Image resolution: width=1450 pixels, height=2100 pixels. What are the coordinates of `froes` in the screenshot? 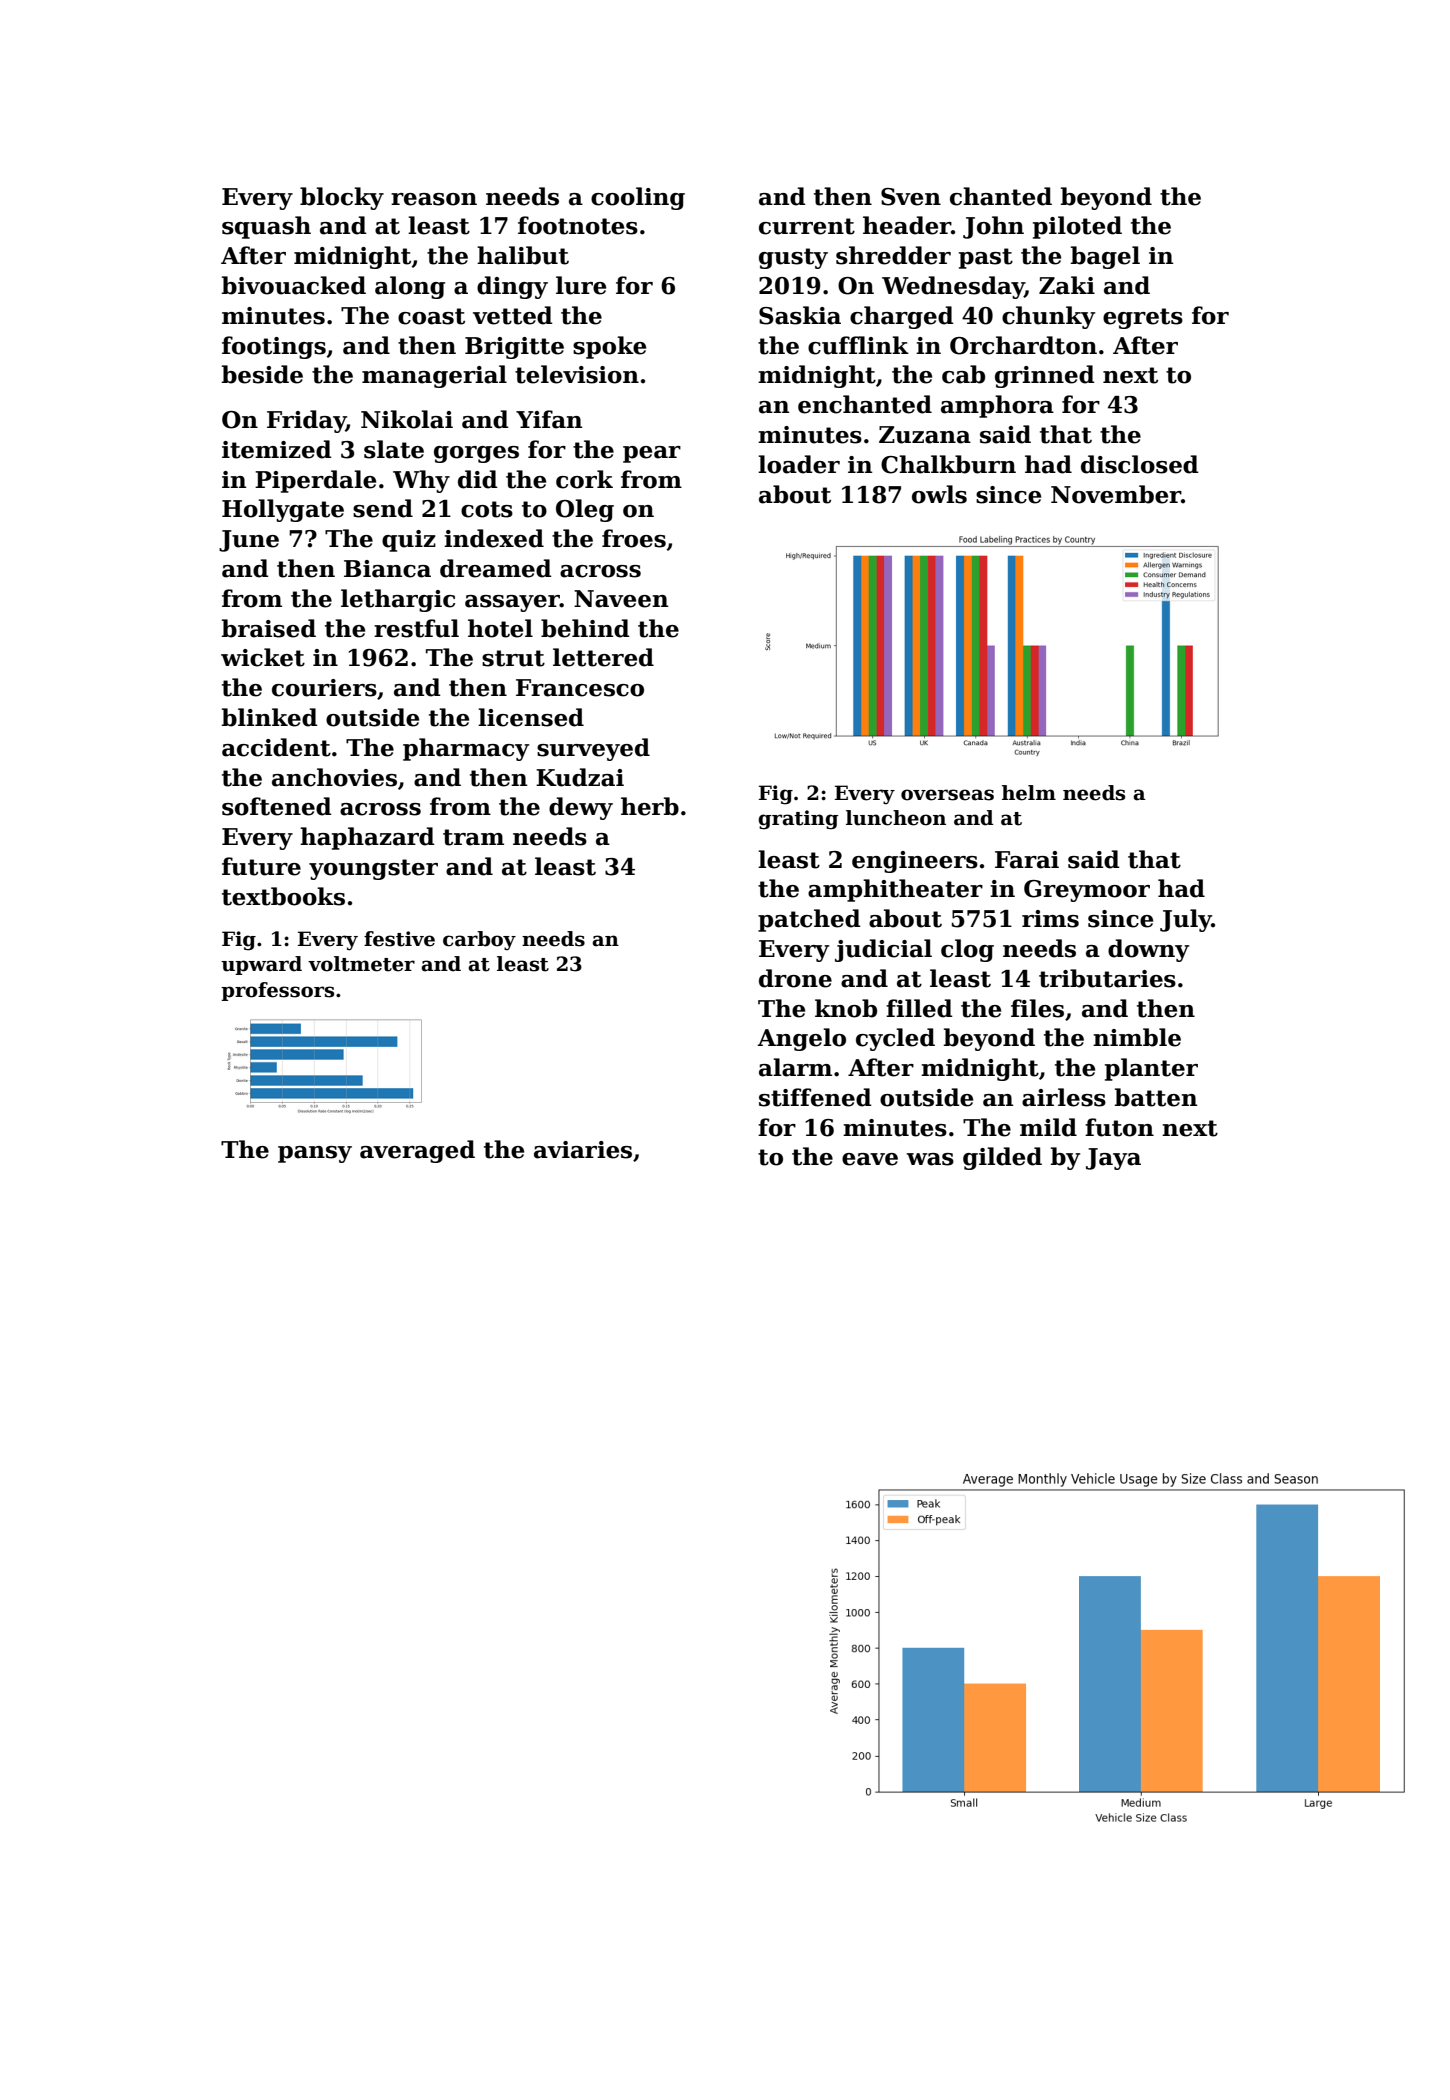 It's located at (634, 538).
